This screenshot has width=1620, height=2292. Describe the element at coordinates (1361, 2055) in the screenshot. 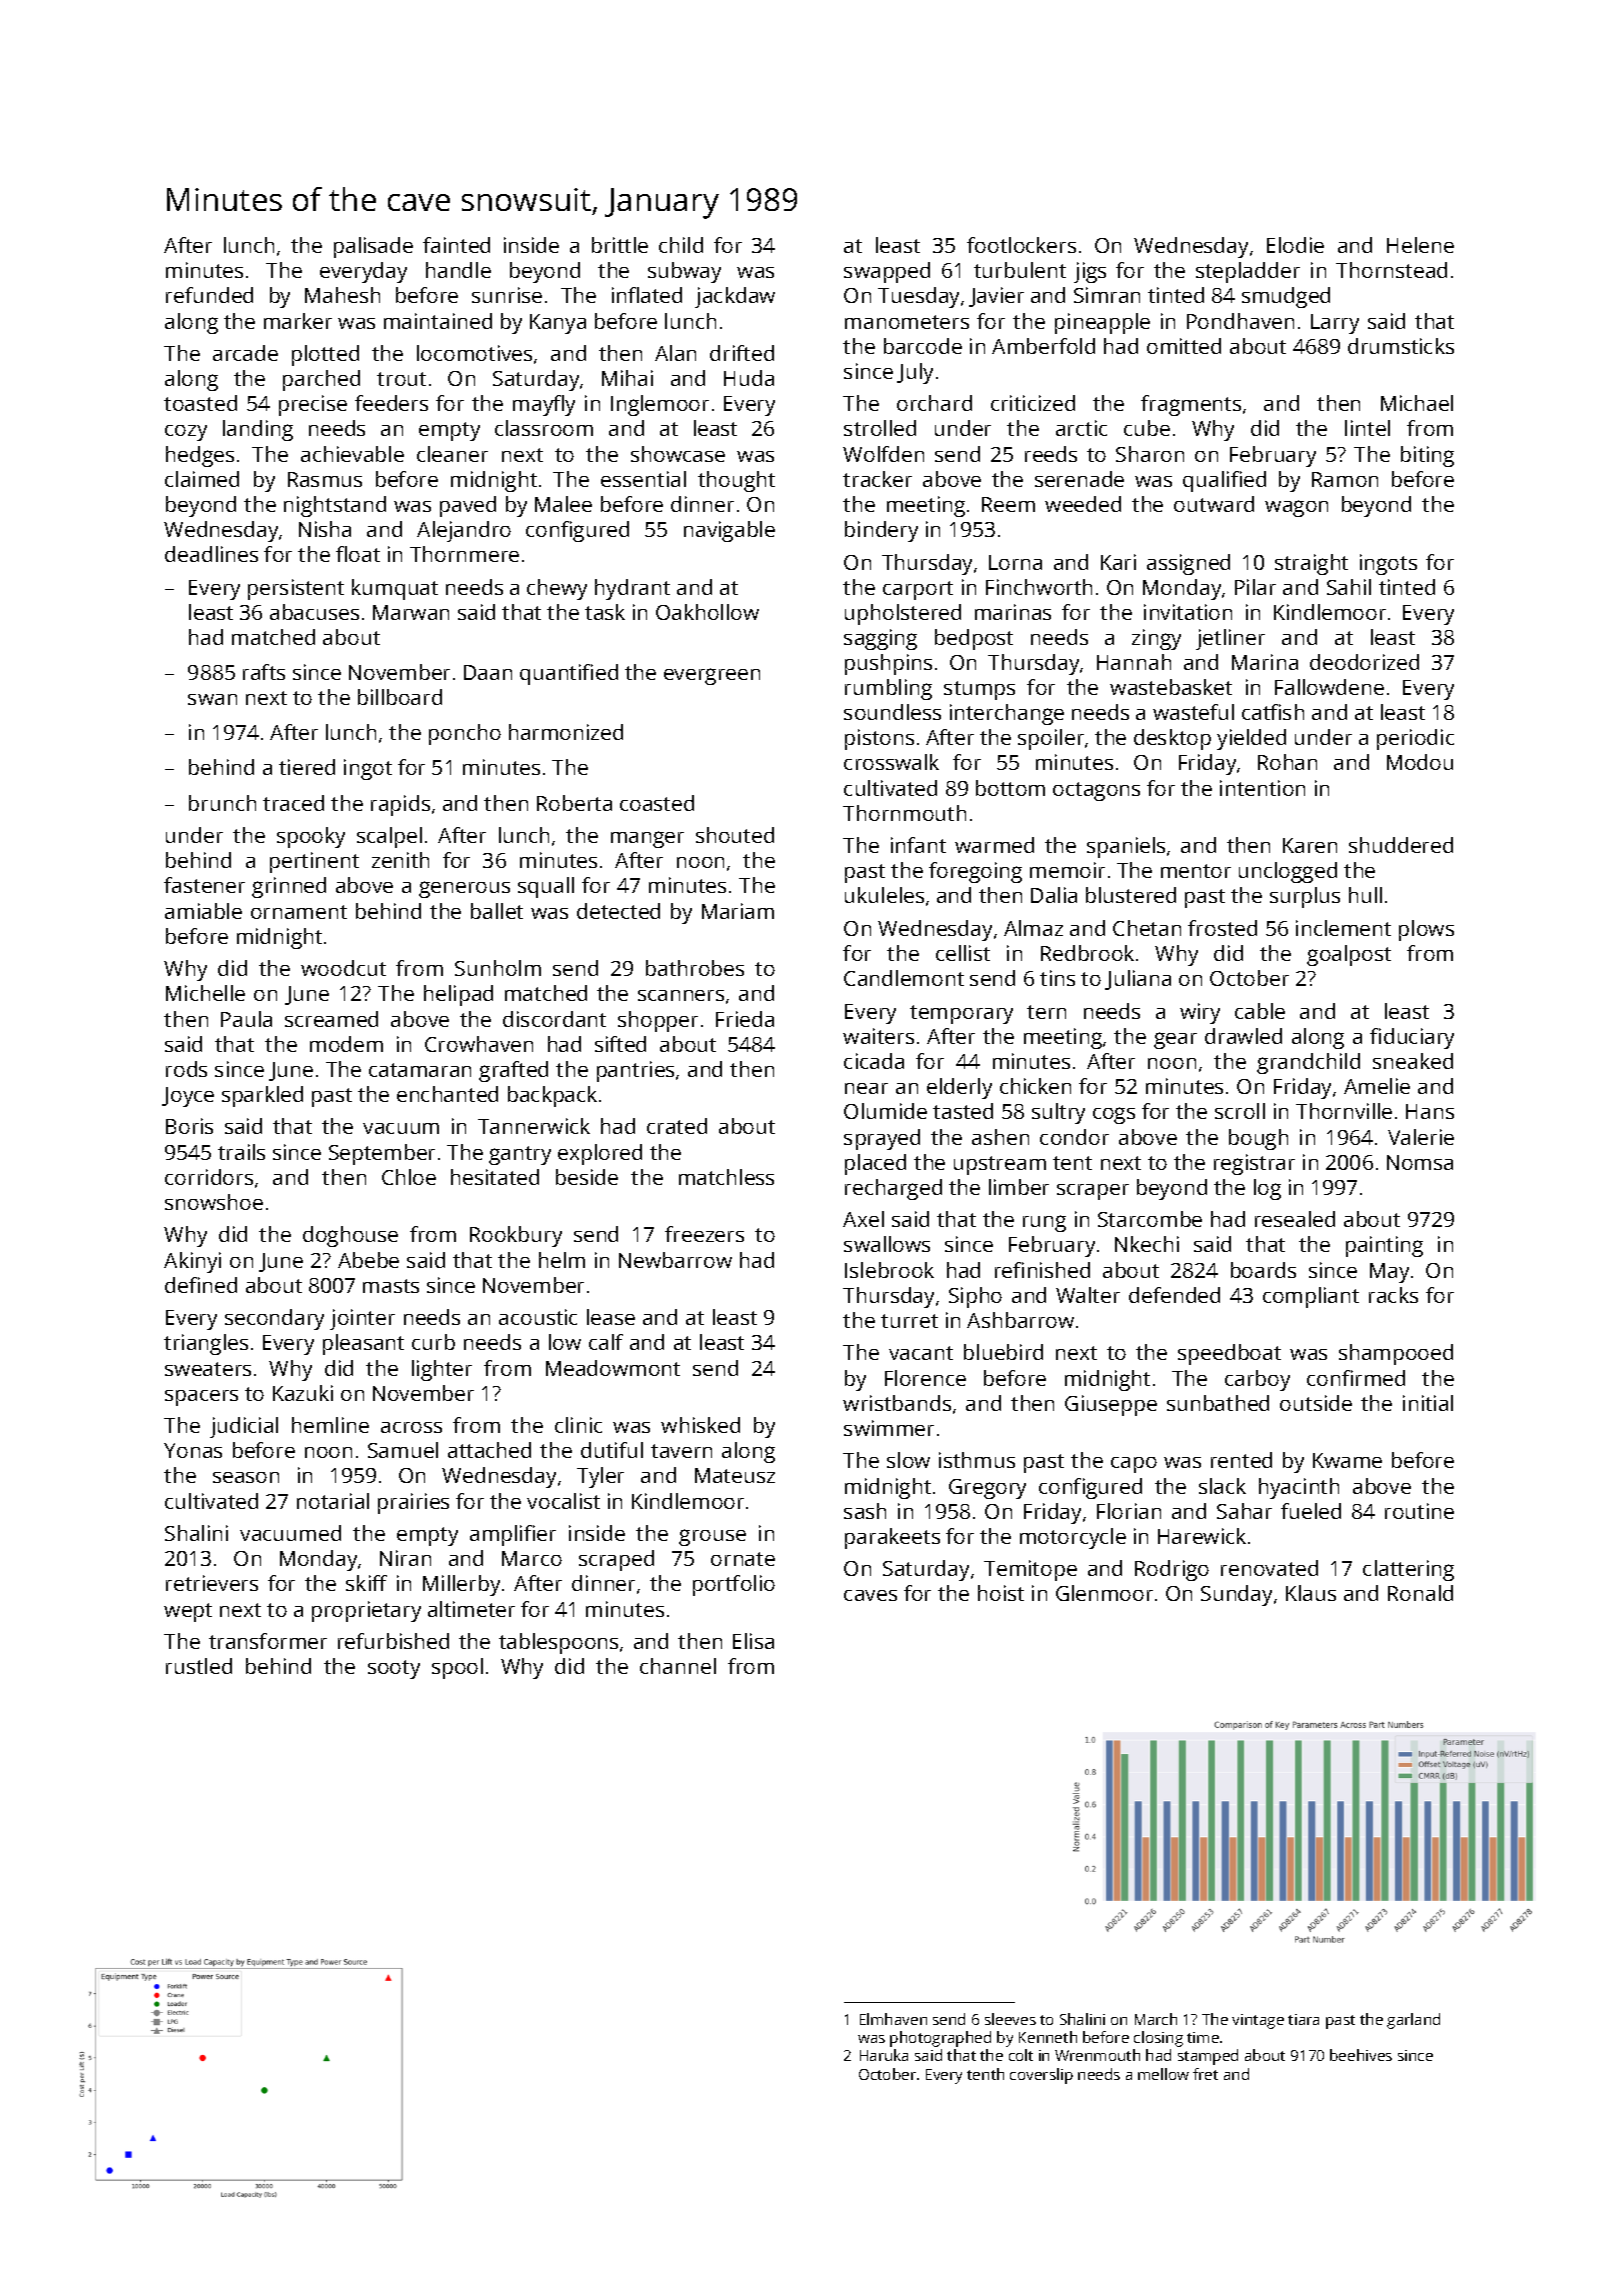

I see `beehives` at that location.
